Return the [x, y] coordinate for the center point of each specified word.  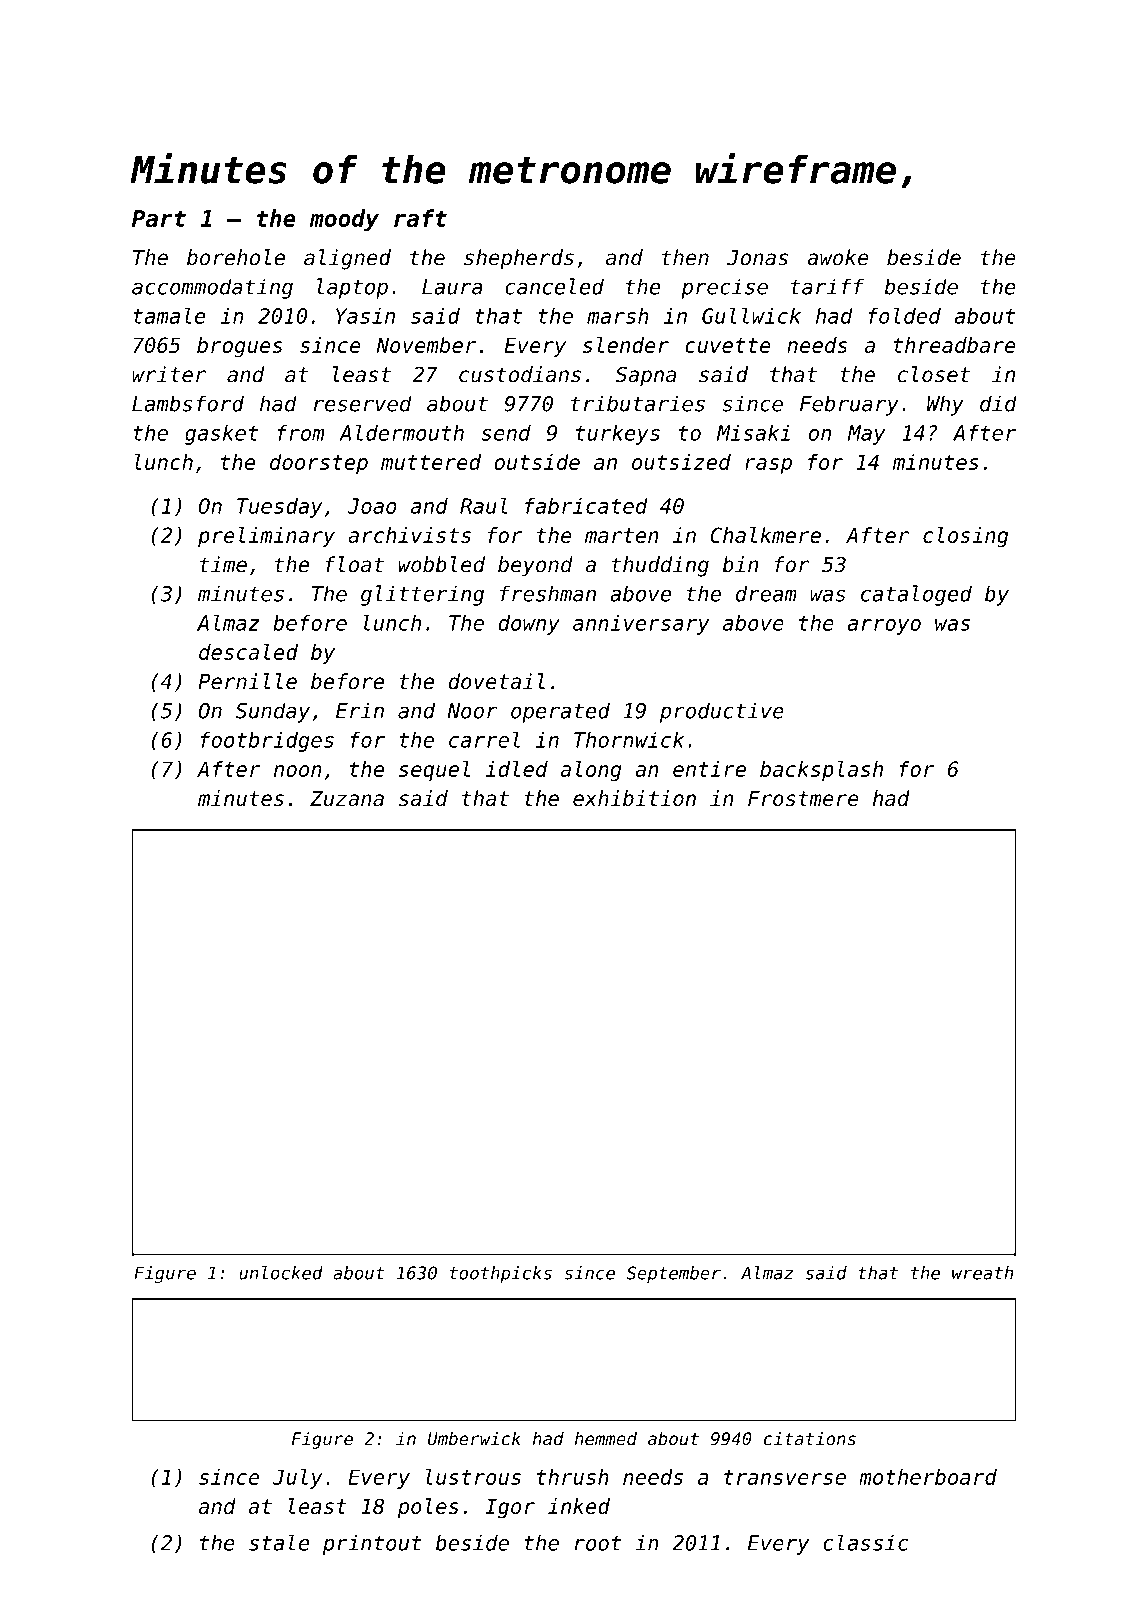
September [673, 1274]
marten [622, 535]
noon [298, 771]
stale [279, 1542]
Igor [510, 1509]
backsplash [821, 771]
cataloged [916, 595]
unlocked [281, 1273]
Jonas [757, 258]
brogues [239, 347]
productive [722, 712]
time [223, 564]
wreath [982, 1273]
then [685, 257]
